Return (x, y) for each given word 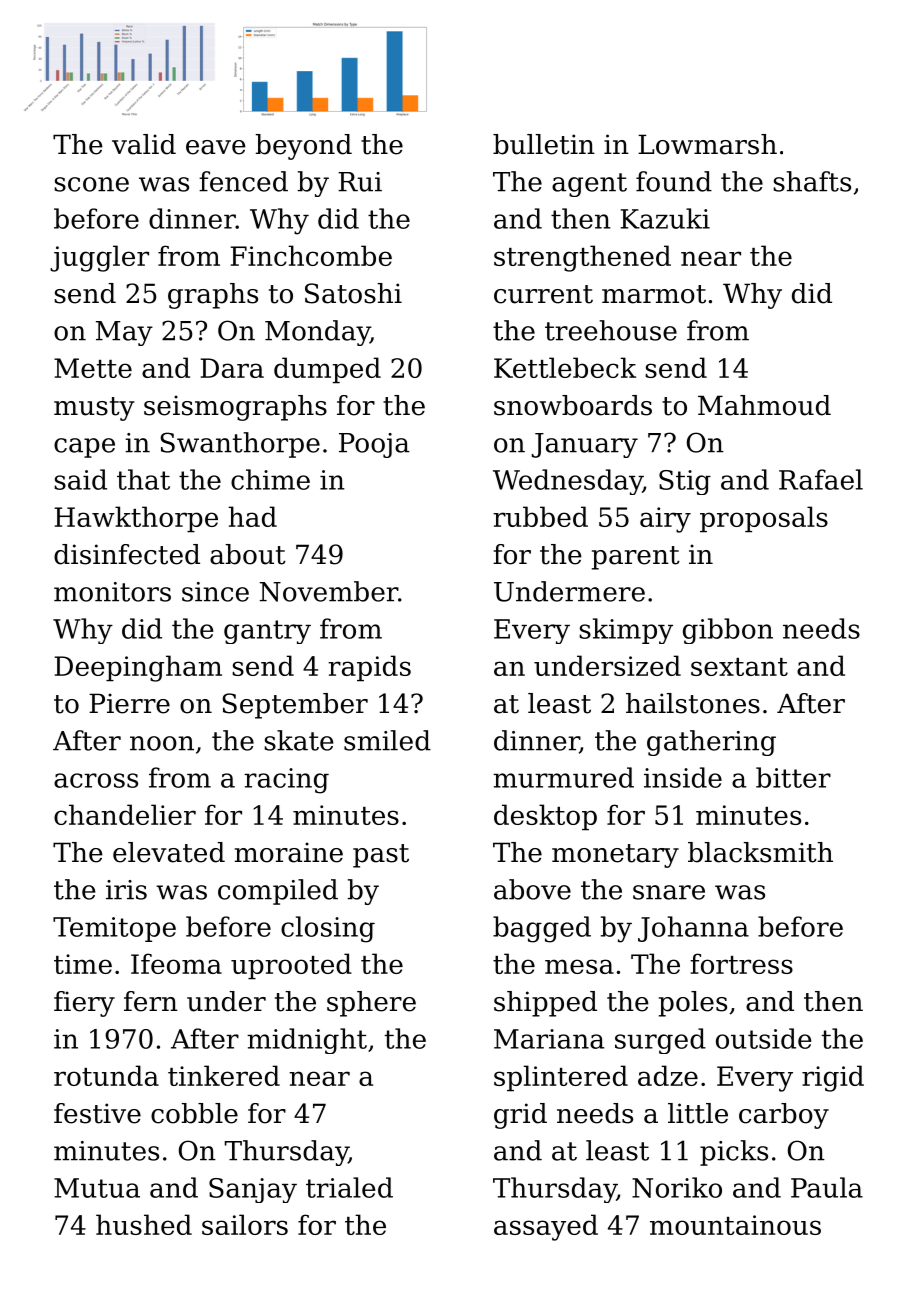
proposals (764, 519)
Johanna (693, 929)
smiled (387, 740)
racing (286, 781)
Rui (360, 182)
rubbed (540, 516)
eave (216, 147)
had (252, 516)
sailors (245, 1224)
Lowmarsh (707, 144)
